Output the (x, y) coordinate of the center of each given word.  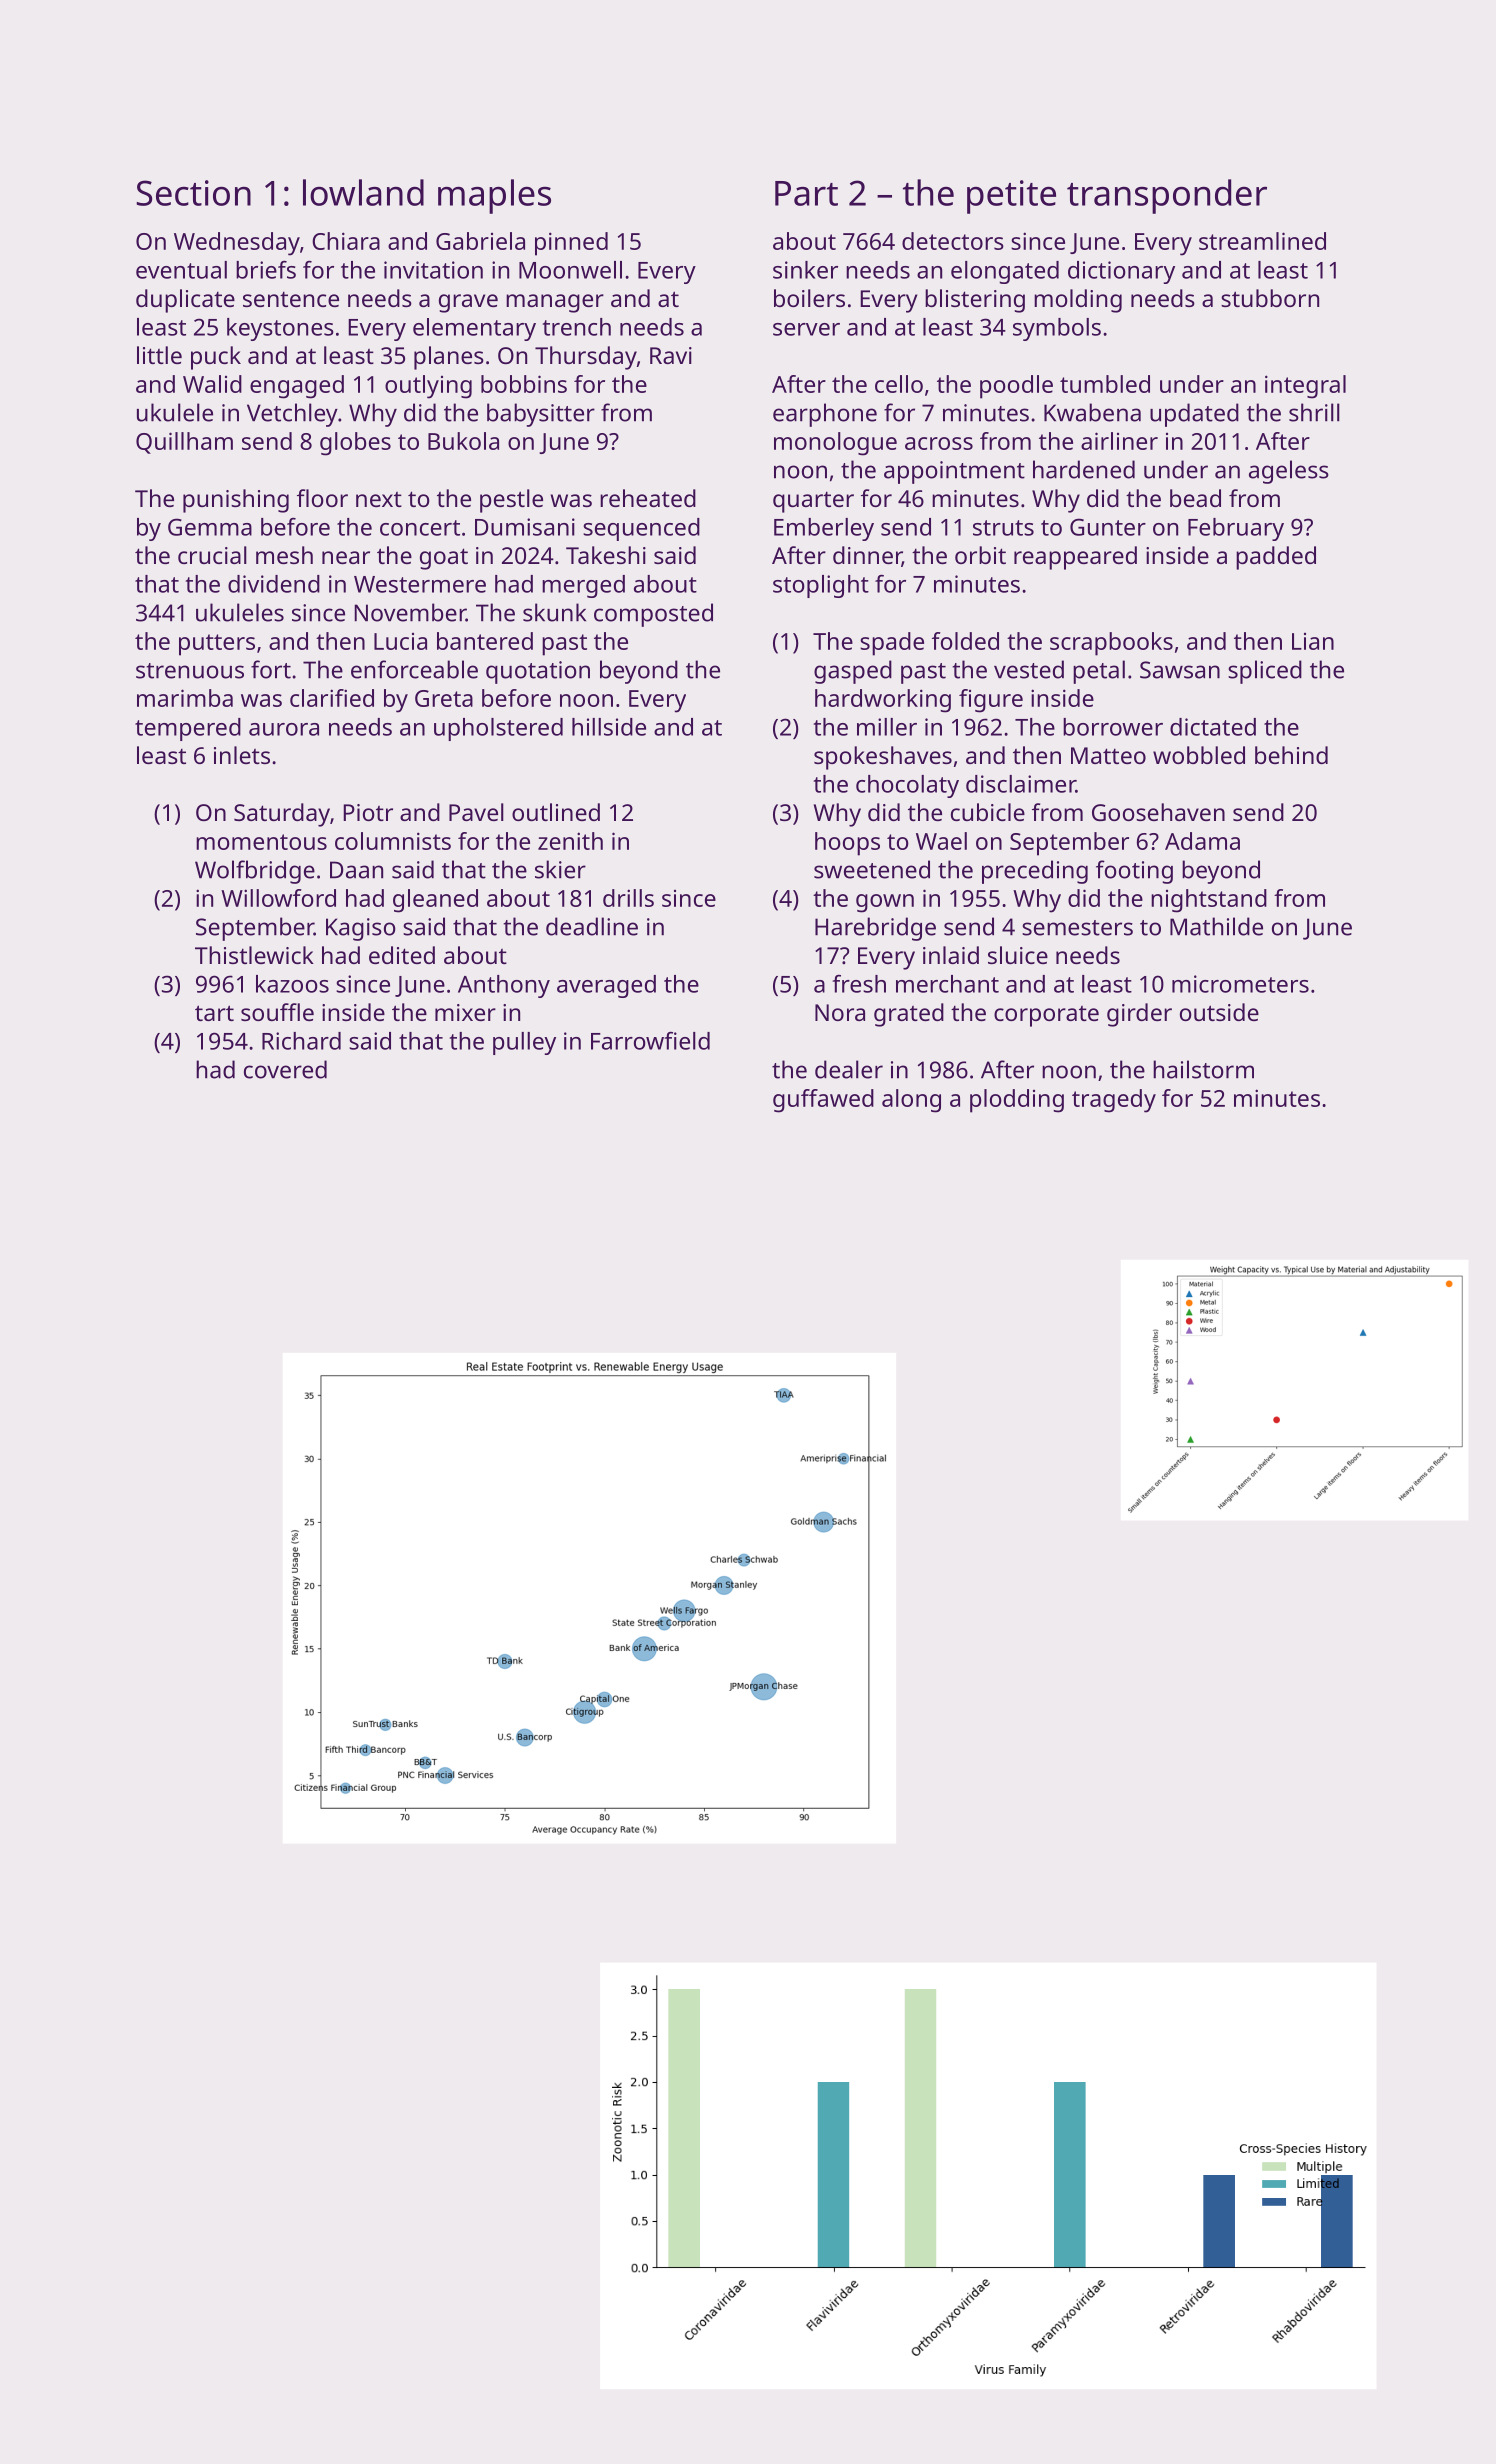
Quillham (184, 443)
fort (271, 669)
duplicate (185, 301)
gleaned (435, 901)
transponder (1167, 196)
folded (965, 641)
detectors (953, 241)
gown (885, 903)
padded (1276, 558)
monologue (835, 444)
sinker (805, 270)
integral (1305, 387)
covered (285, 1069)
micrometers (1240, 984)
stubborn (1270, 298)
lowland (363, 192)
